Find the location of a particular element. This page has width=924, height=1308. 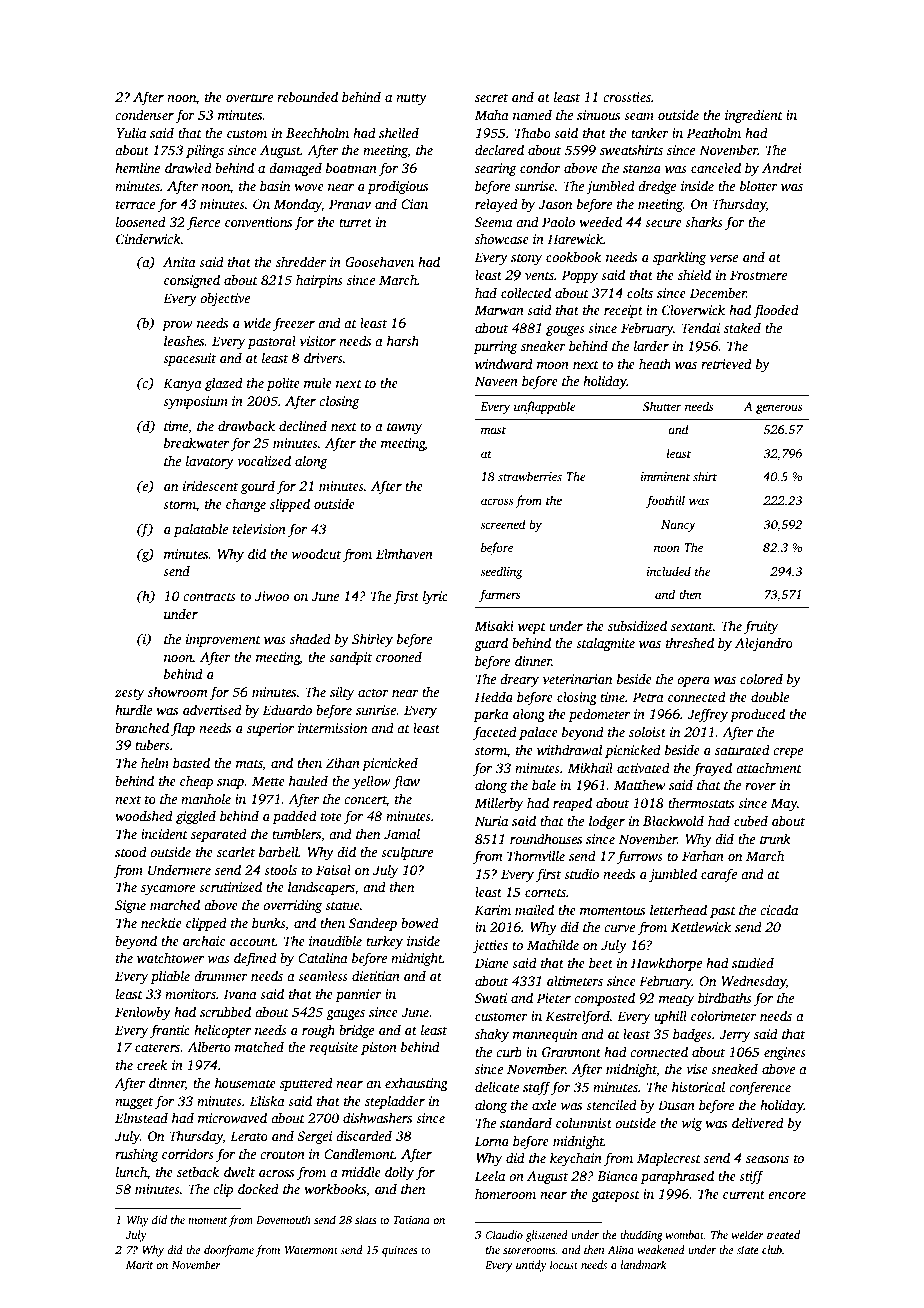

verse is located at coordinates (724, 258).
